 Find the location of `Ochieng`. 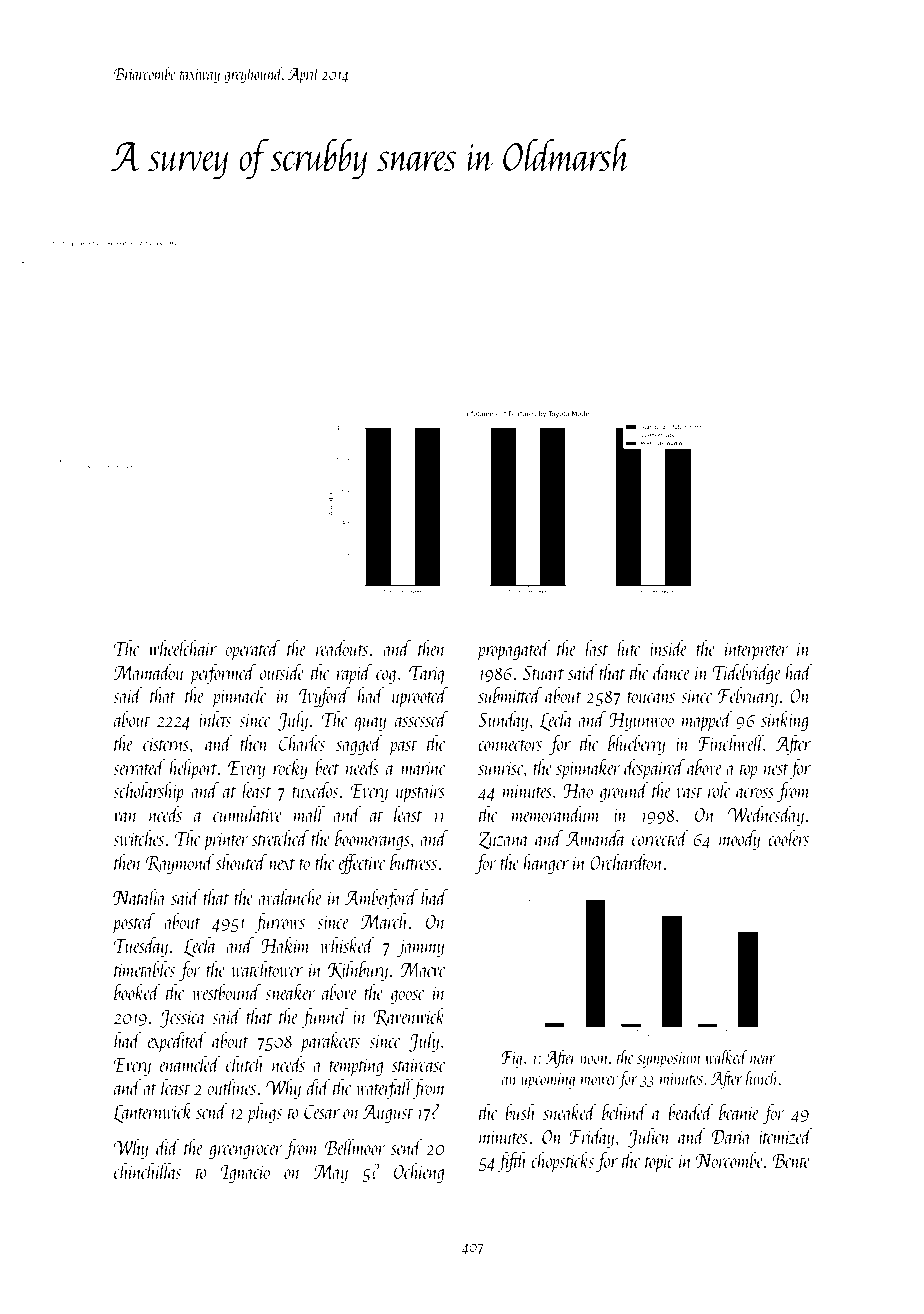

Ochieng is located at coordinates (419, 1173).
